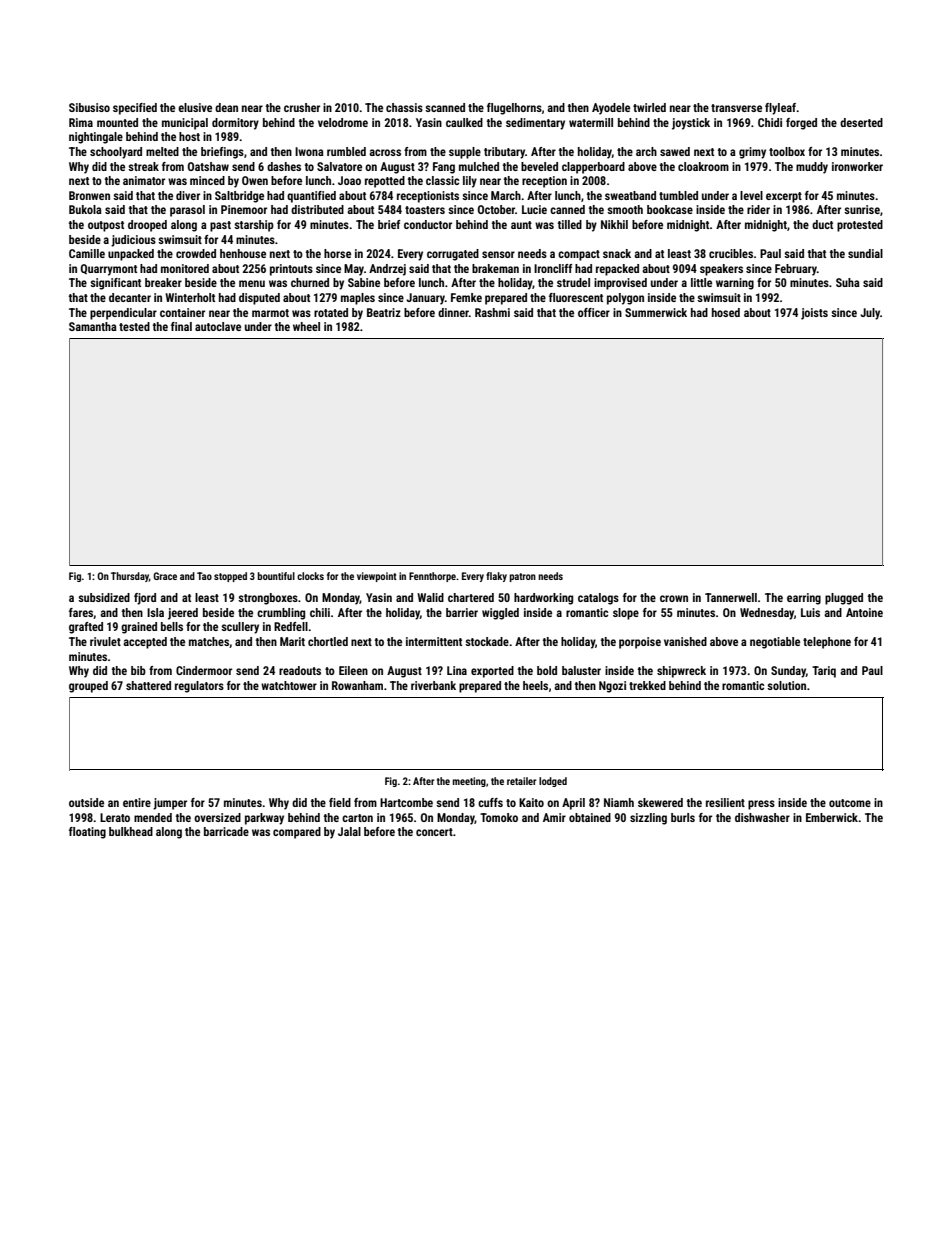  Describe the element at coordinates (147, 226) in the screenshot. I see `drooped` at that location.
